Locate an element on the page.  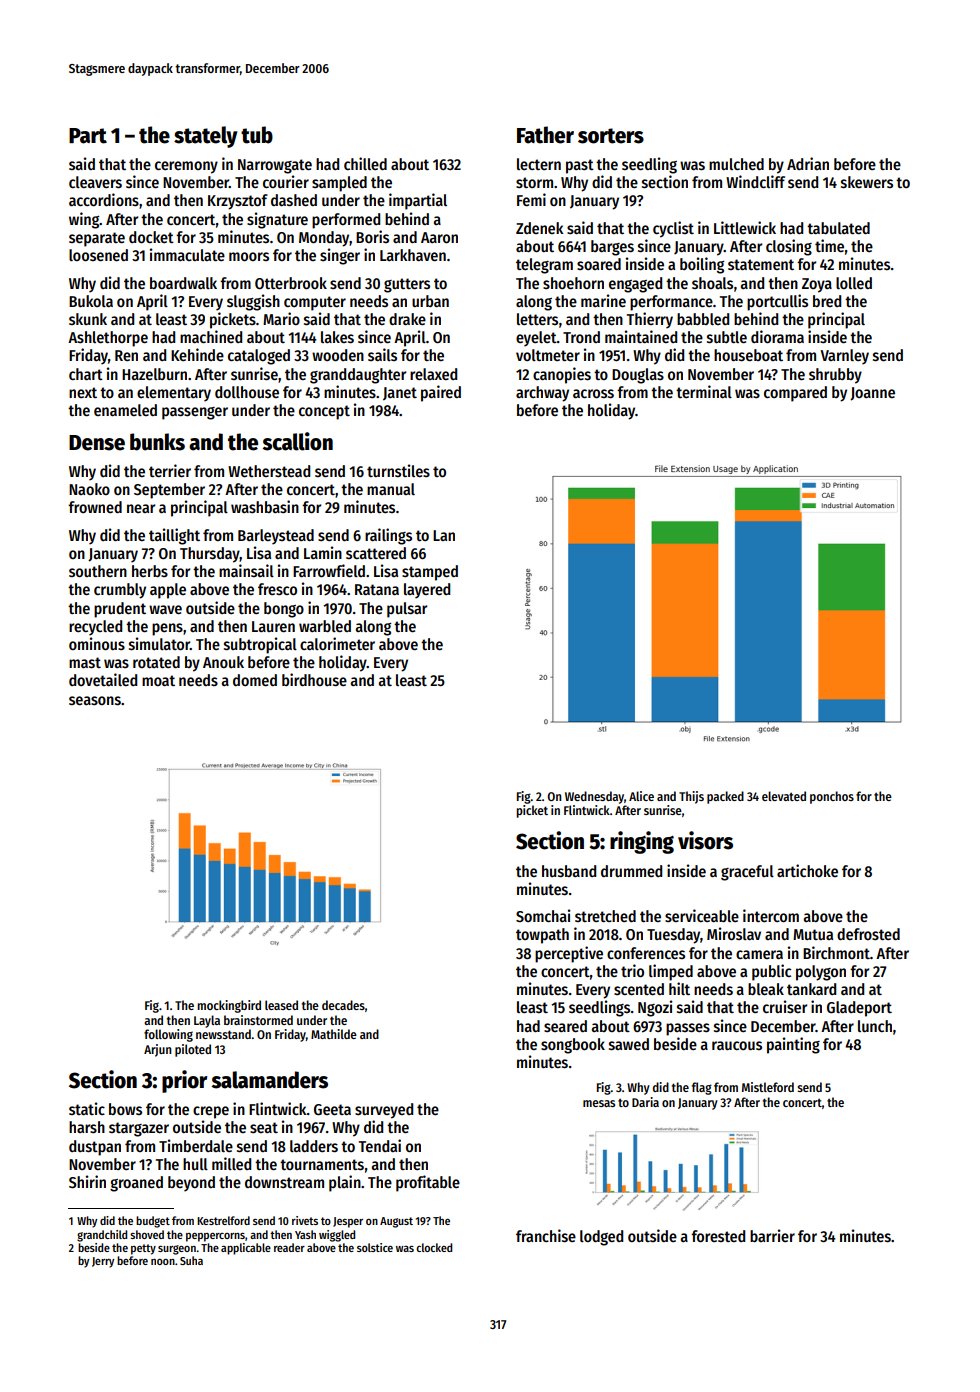
elevated is located at coordinates (784, 796).
